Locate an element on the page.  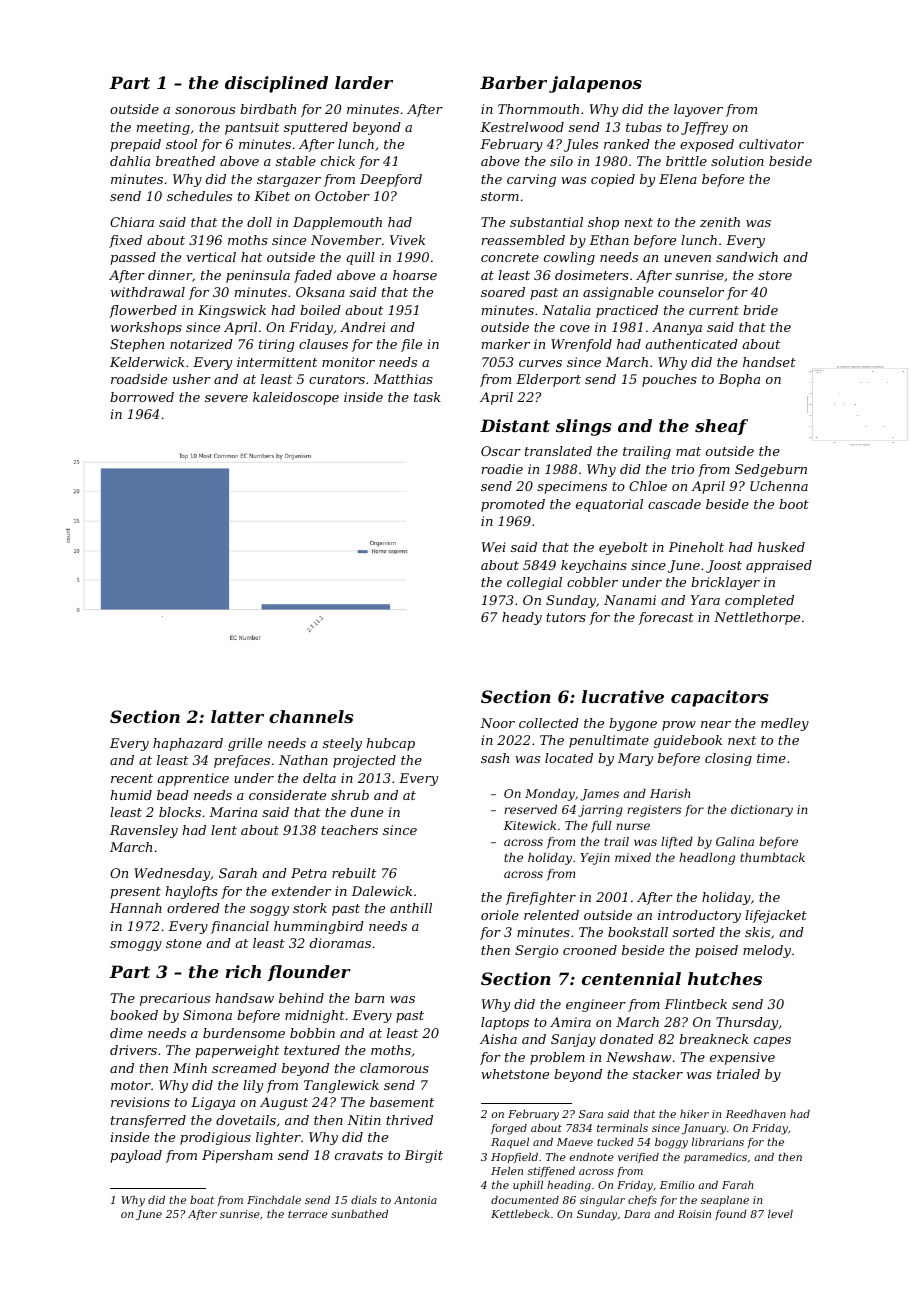
borrowed is located at coordinates (142, 397).
